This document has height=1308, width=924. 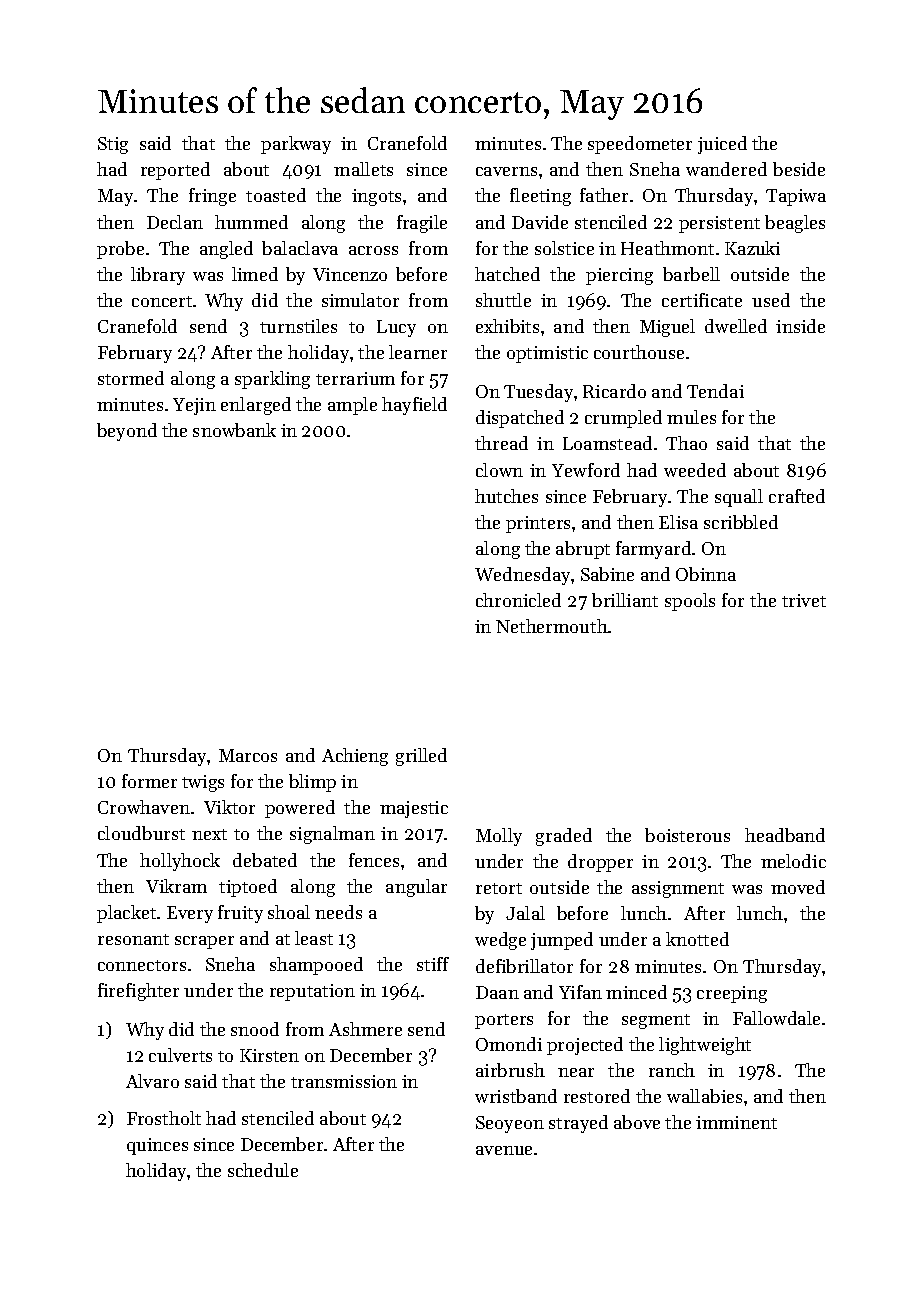 I want to click on probe, so click(x=120, y=250).
